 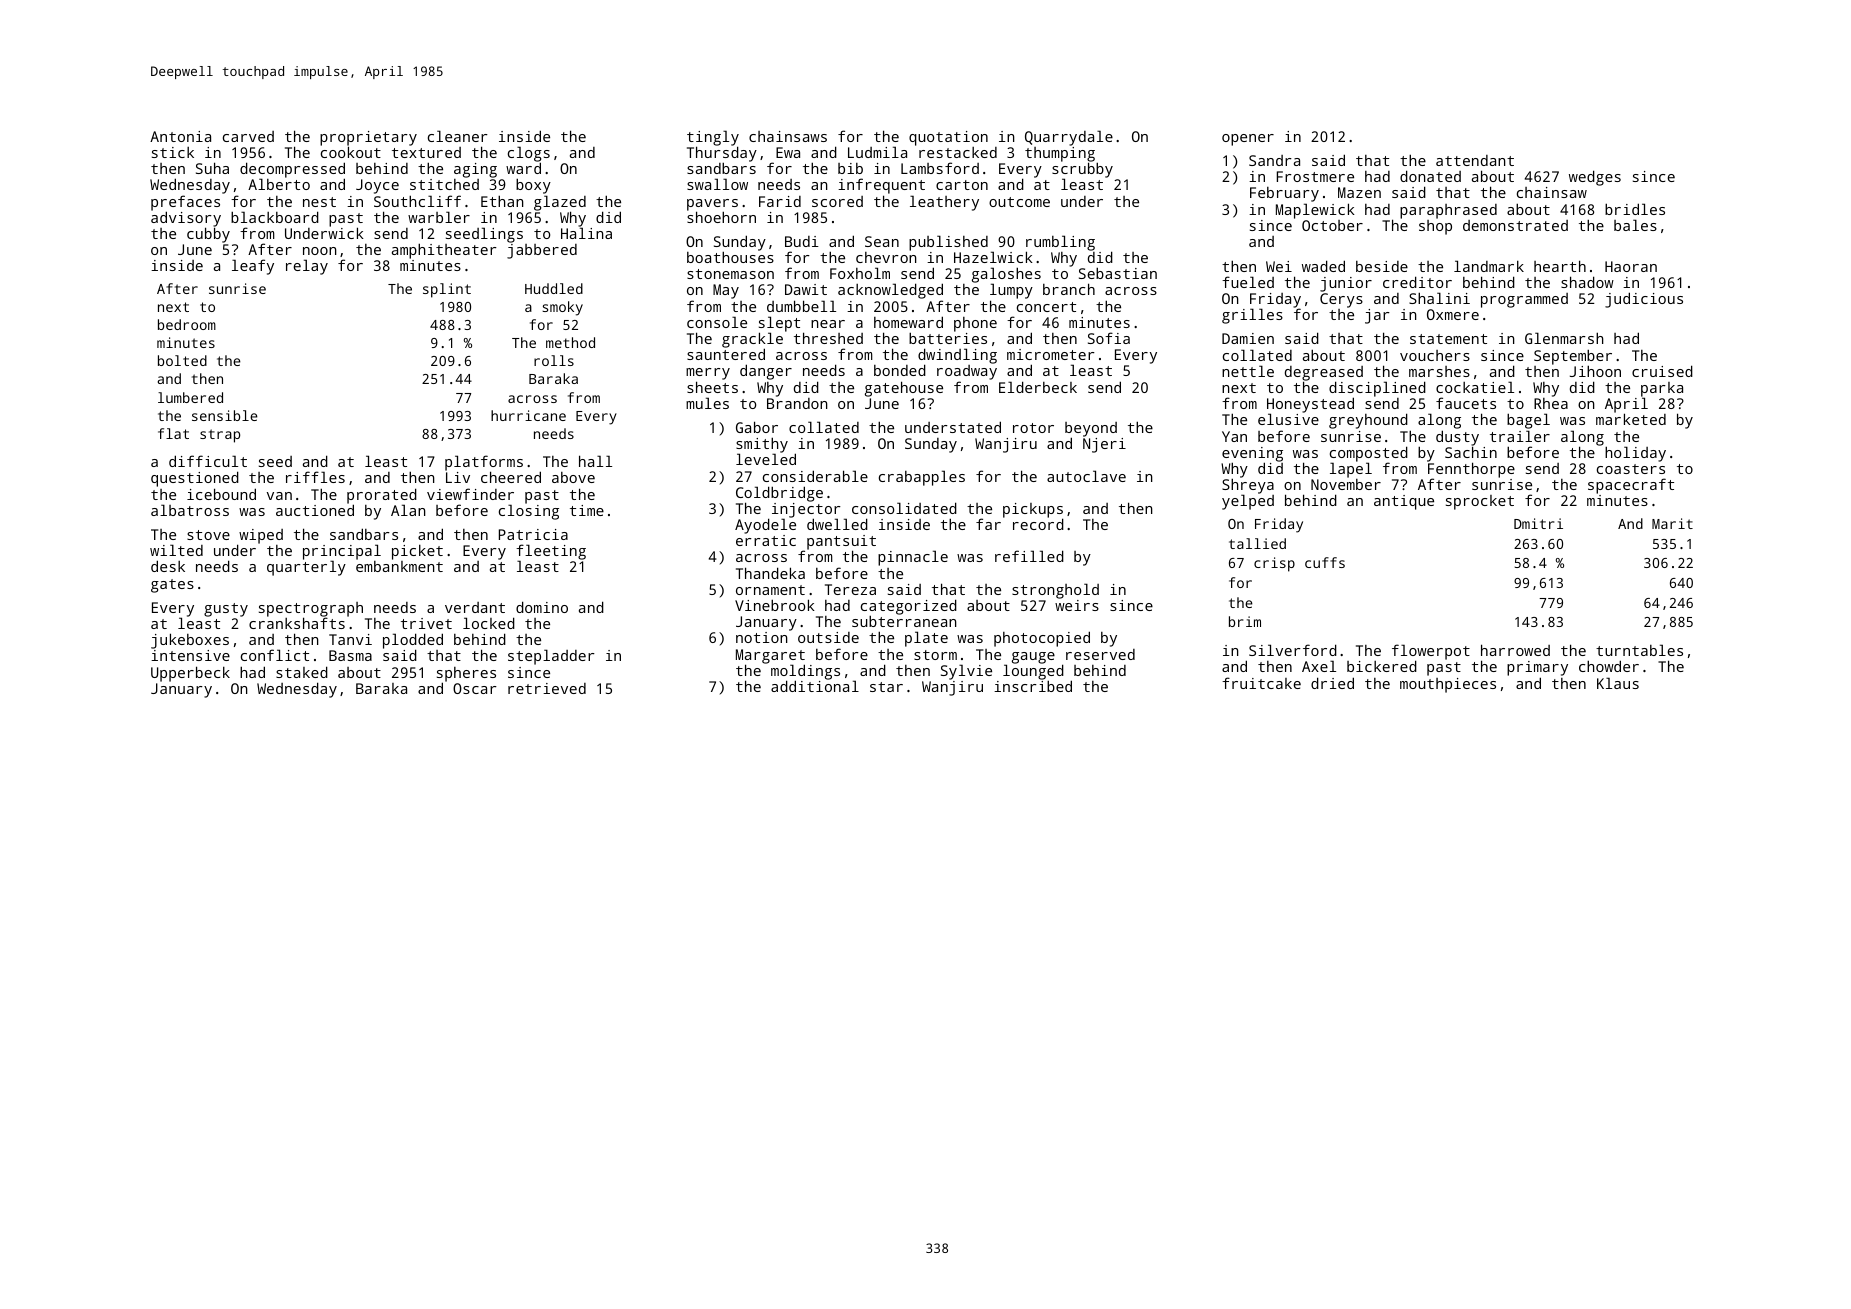 I want to click on October, so click(x=1332, y=225).
